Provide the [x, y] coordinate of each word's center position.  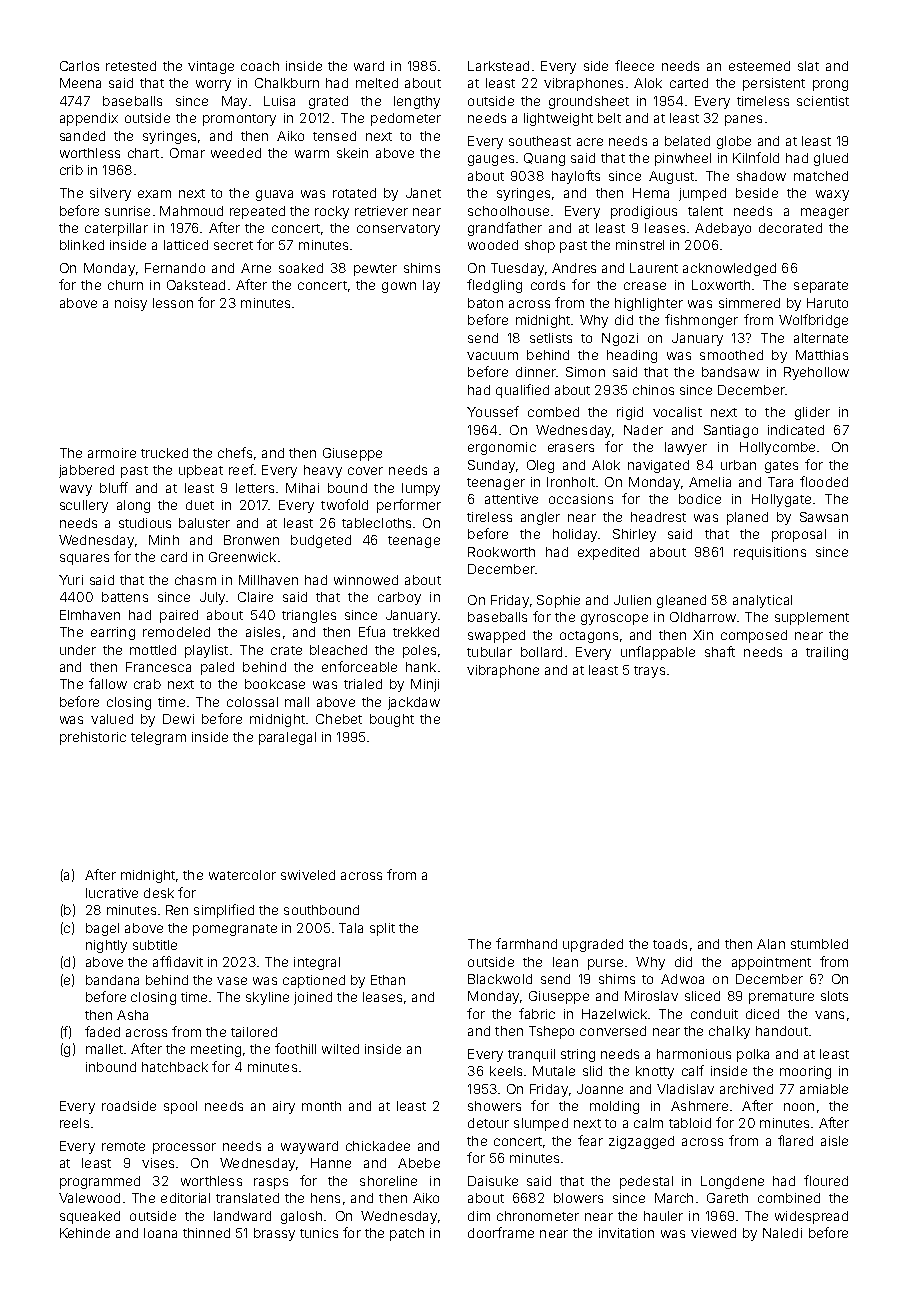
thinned [206, 1233]
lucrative [112, 893]
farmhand [526, 943]
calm [648, 1123]
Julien [632, 600]
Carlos [79, 66]
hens [325, 1198]
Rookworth [501, 552]
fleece [634, 65]
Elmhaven [90, 615]
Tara [780, 482]
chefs [235, 452]
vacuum [492, 356]
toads [670, 944]
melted [377, 83]
